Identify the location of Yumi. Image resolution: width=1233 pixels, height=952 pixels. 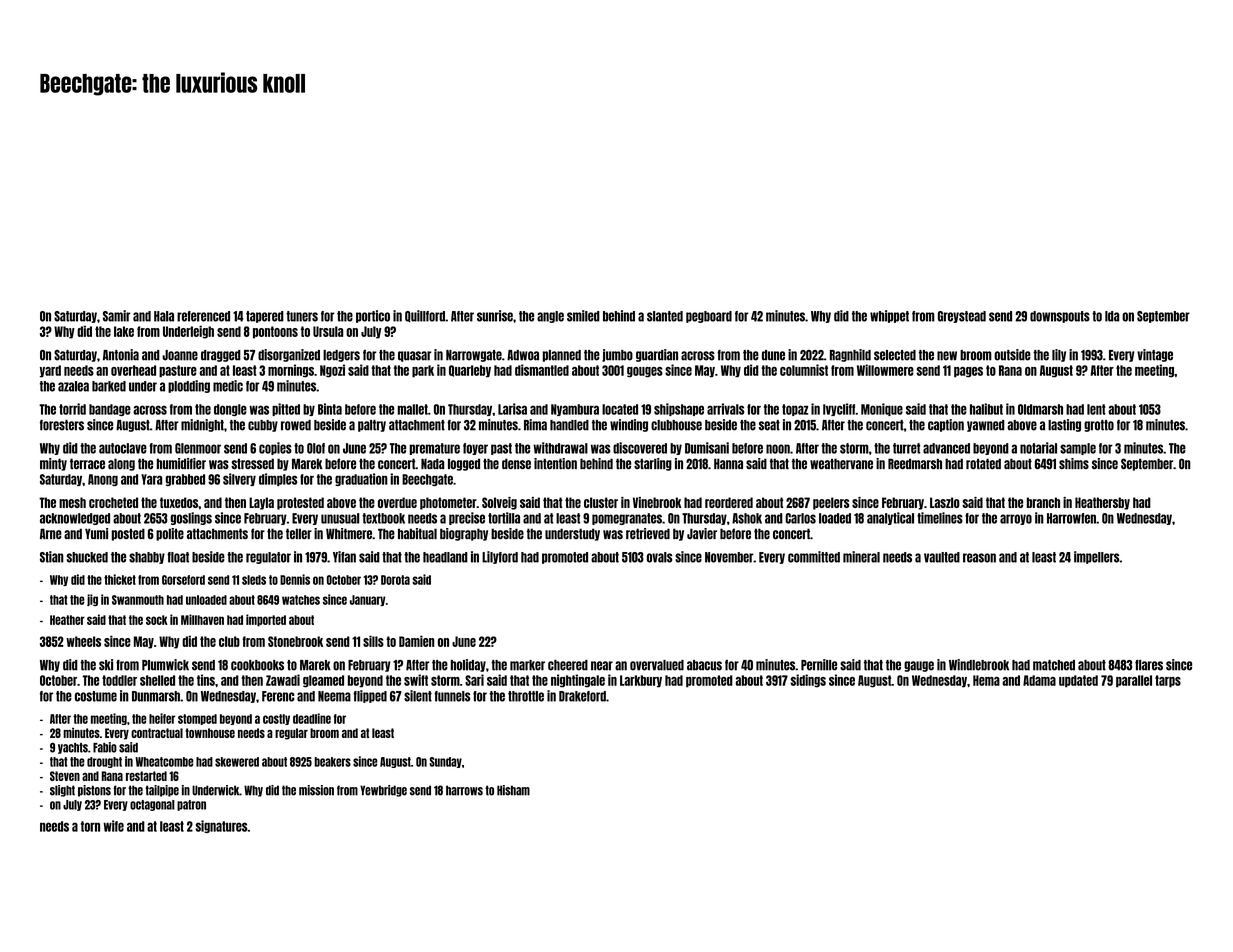
(96, 533).
